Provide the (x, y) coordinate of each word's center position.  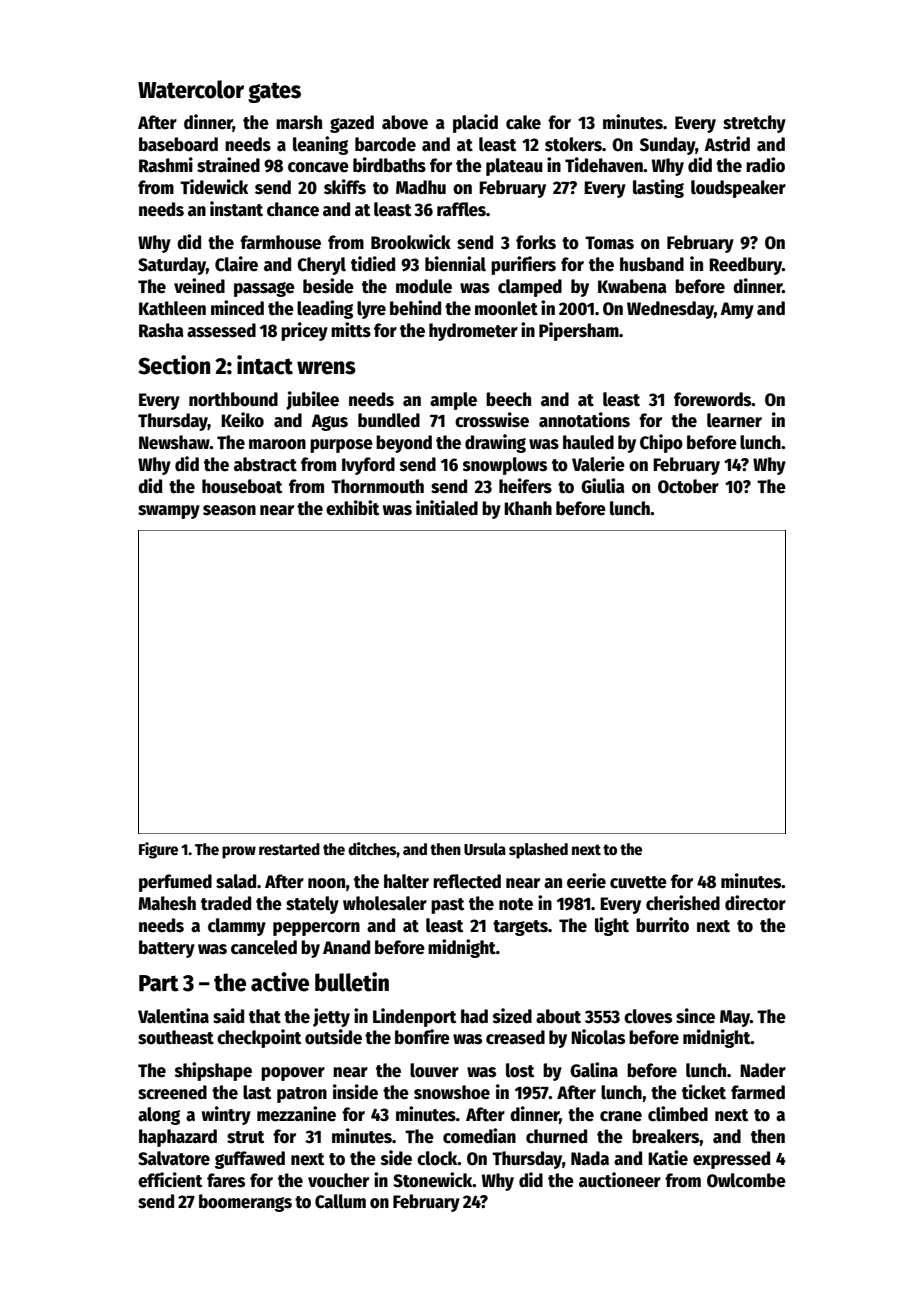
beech (508, 399)
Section (174, 365)
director (755, 903)
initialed (447, 508)
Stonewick (433, 1180)
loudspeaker (738, 189)
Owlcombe (746, 1180)
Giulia (603, 486)
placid (475, 123)
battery (167, 949)
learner (734, 420)
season (229, 510)
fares (226, 1180)
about (558, 1016)
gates (274, 92)
